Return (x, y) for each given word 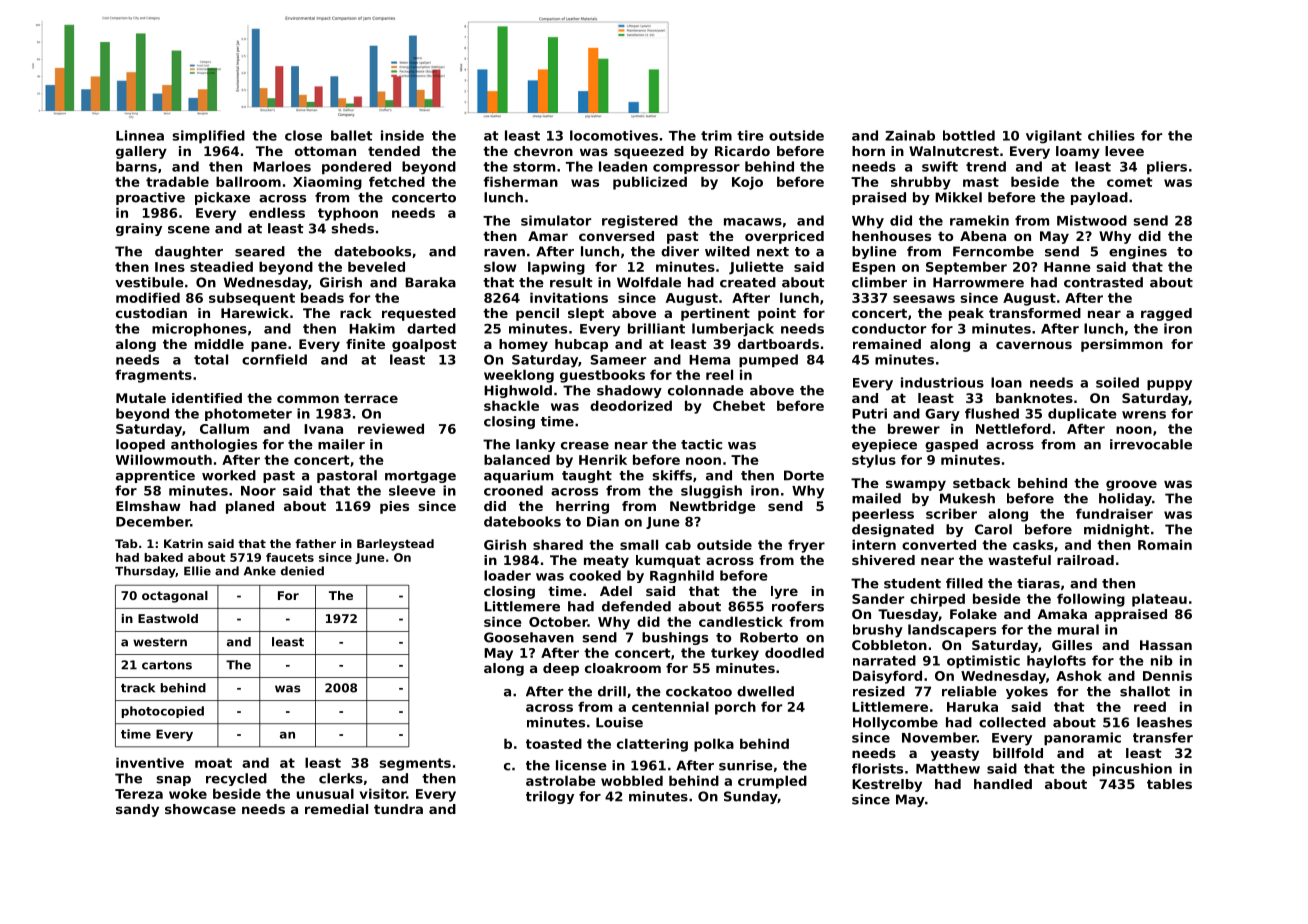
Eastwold (168, 618)
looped (140, 445)
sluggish (711, 492)
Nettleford (1013, 428)
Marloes (282, 166)
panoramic (1082, 739)
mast (981, 182)
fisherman (520, 181)
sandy (137, 810)
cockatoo (699, 691)
